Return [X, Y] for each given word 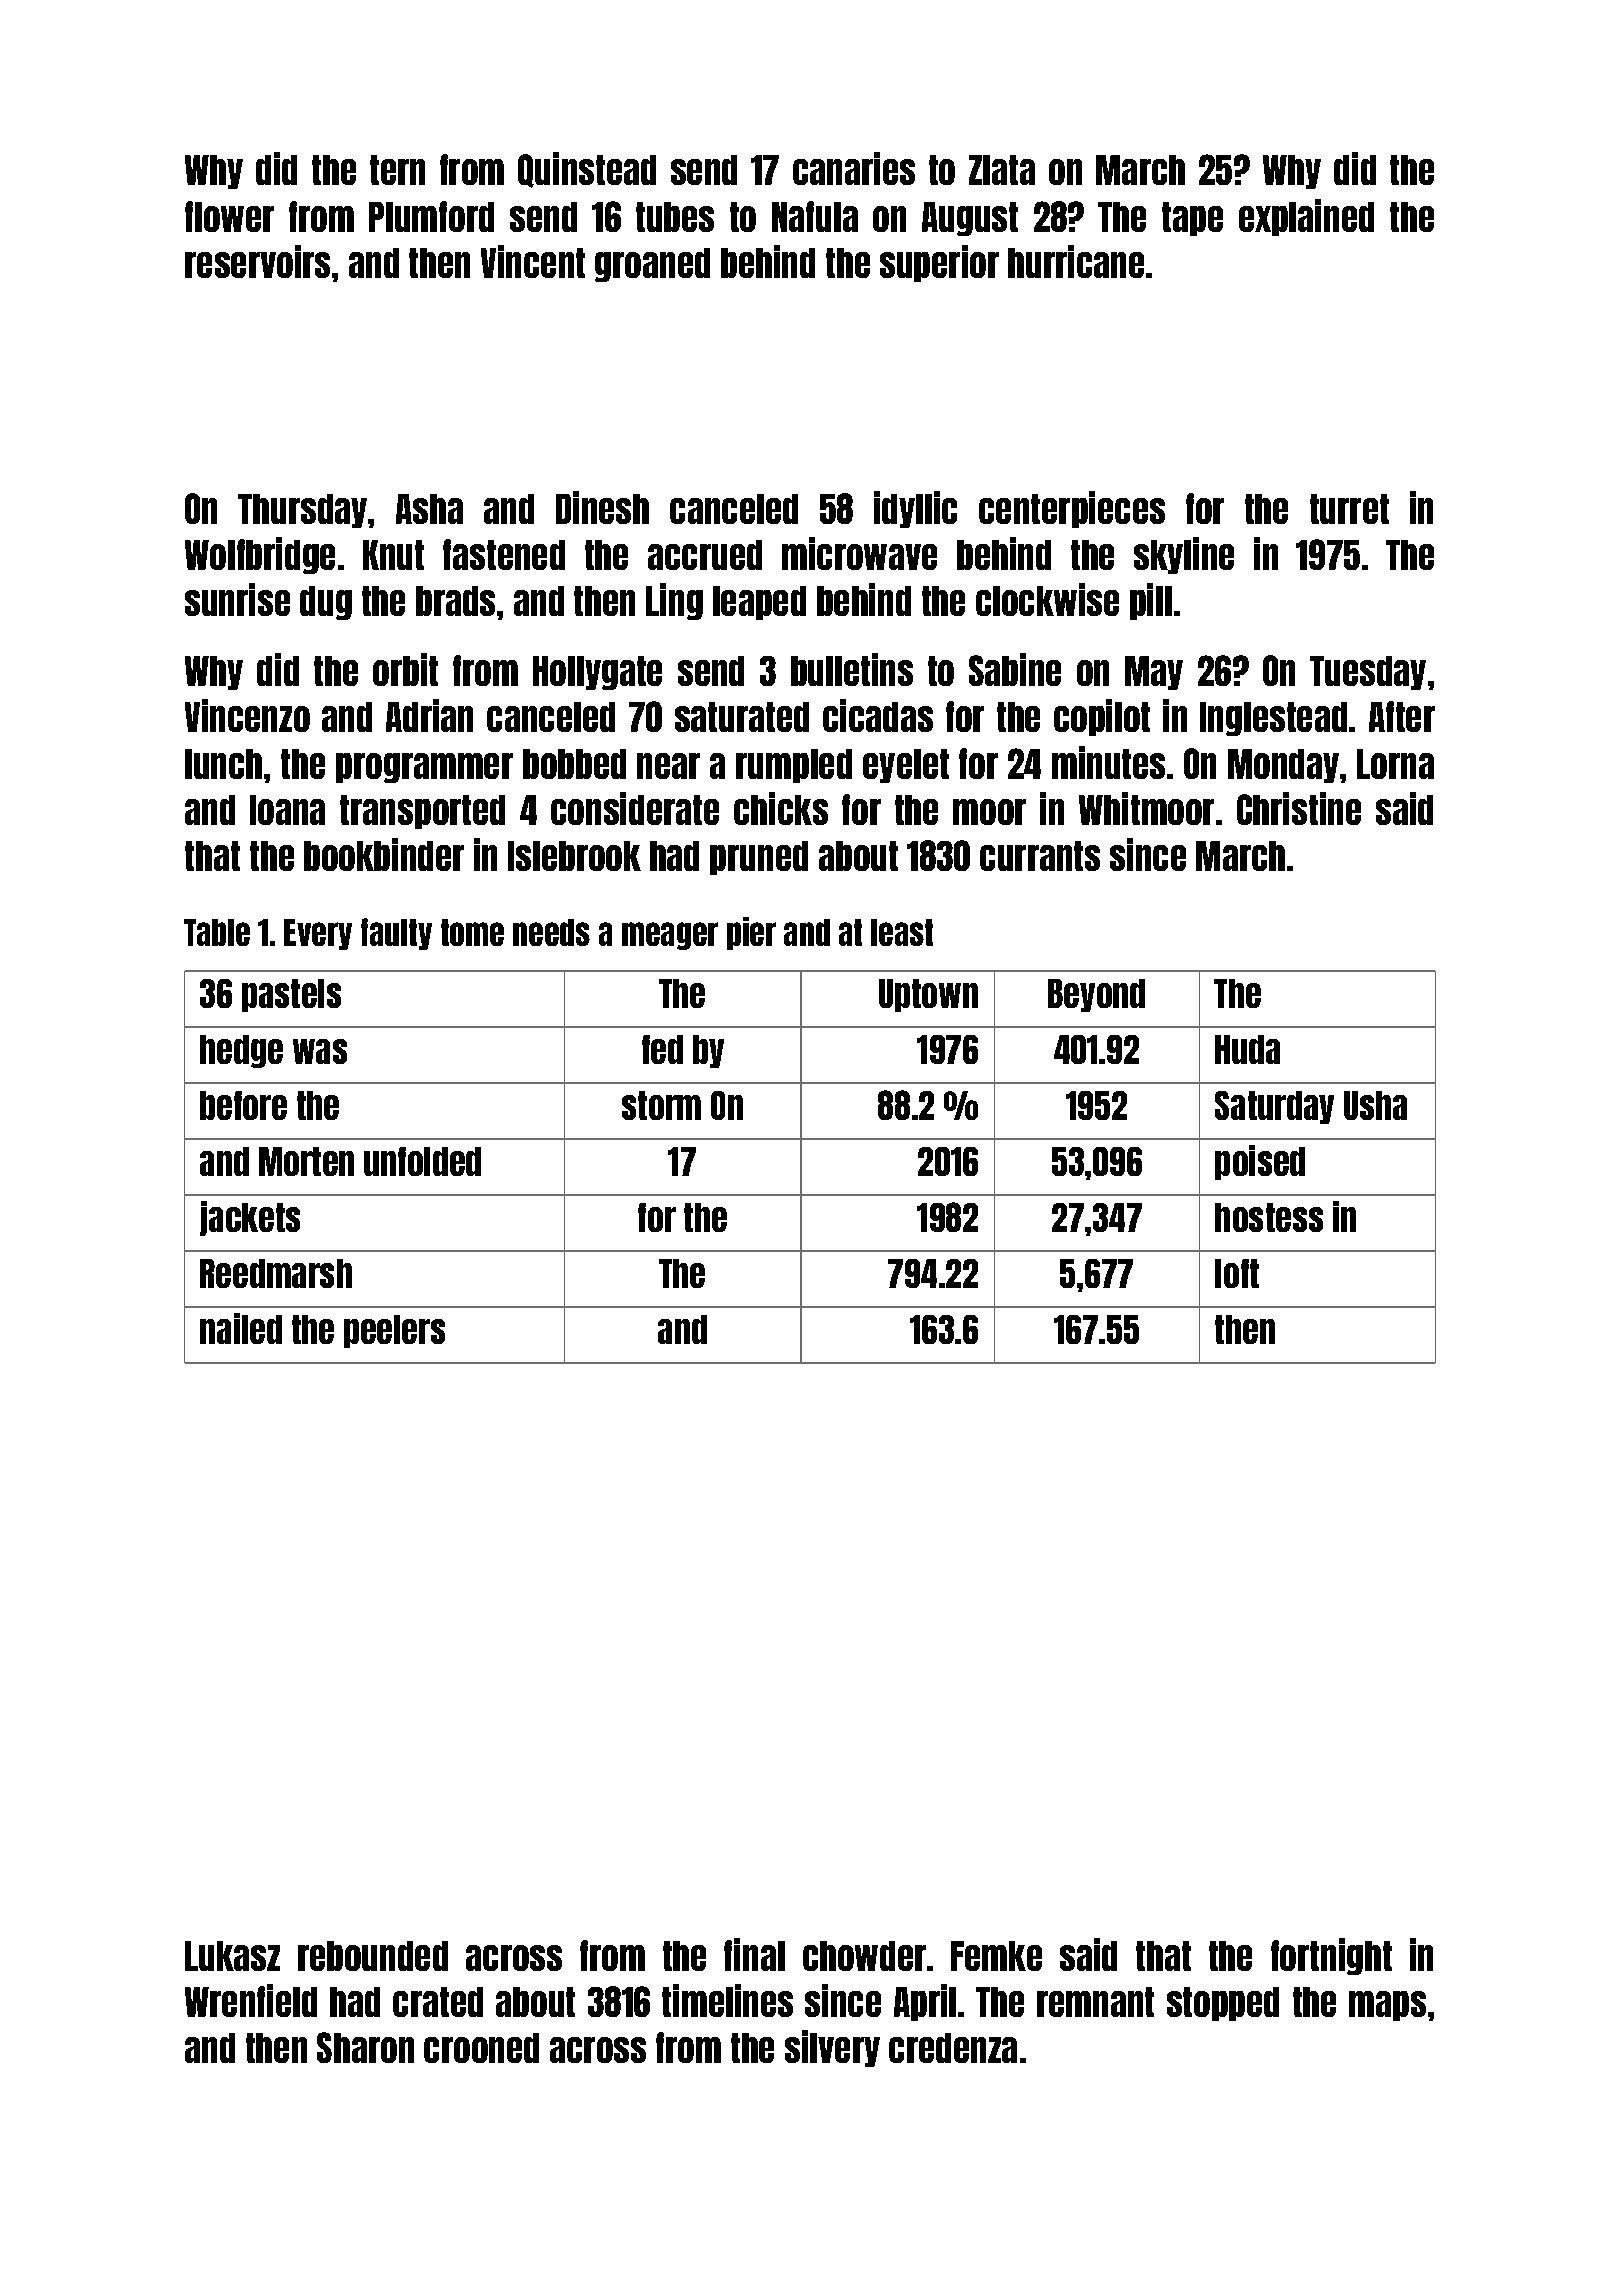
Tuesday [1368, 673]
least [902, 932]
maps [1387, 2006]
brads [455, 601]
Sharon [365, 2047]
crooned [481, 2048]
